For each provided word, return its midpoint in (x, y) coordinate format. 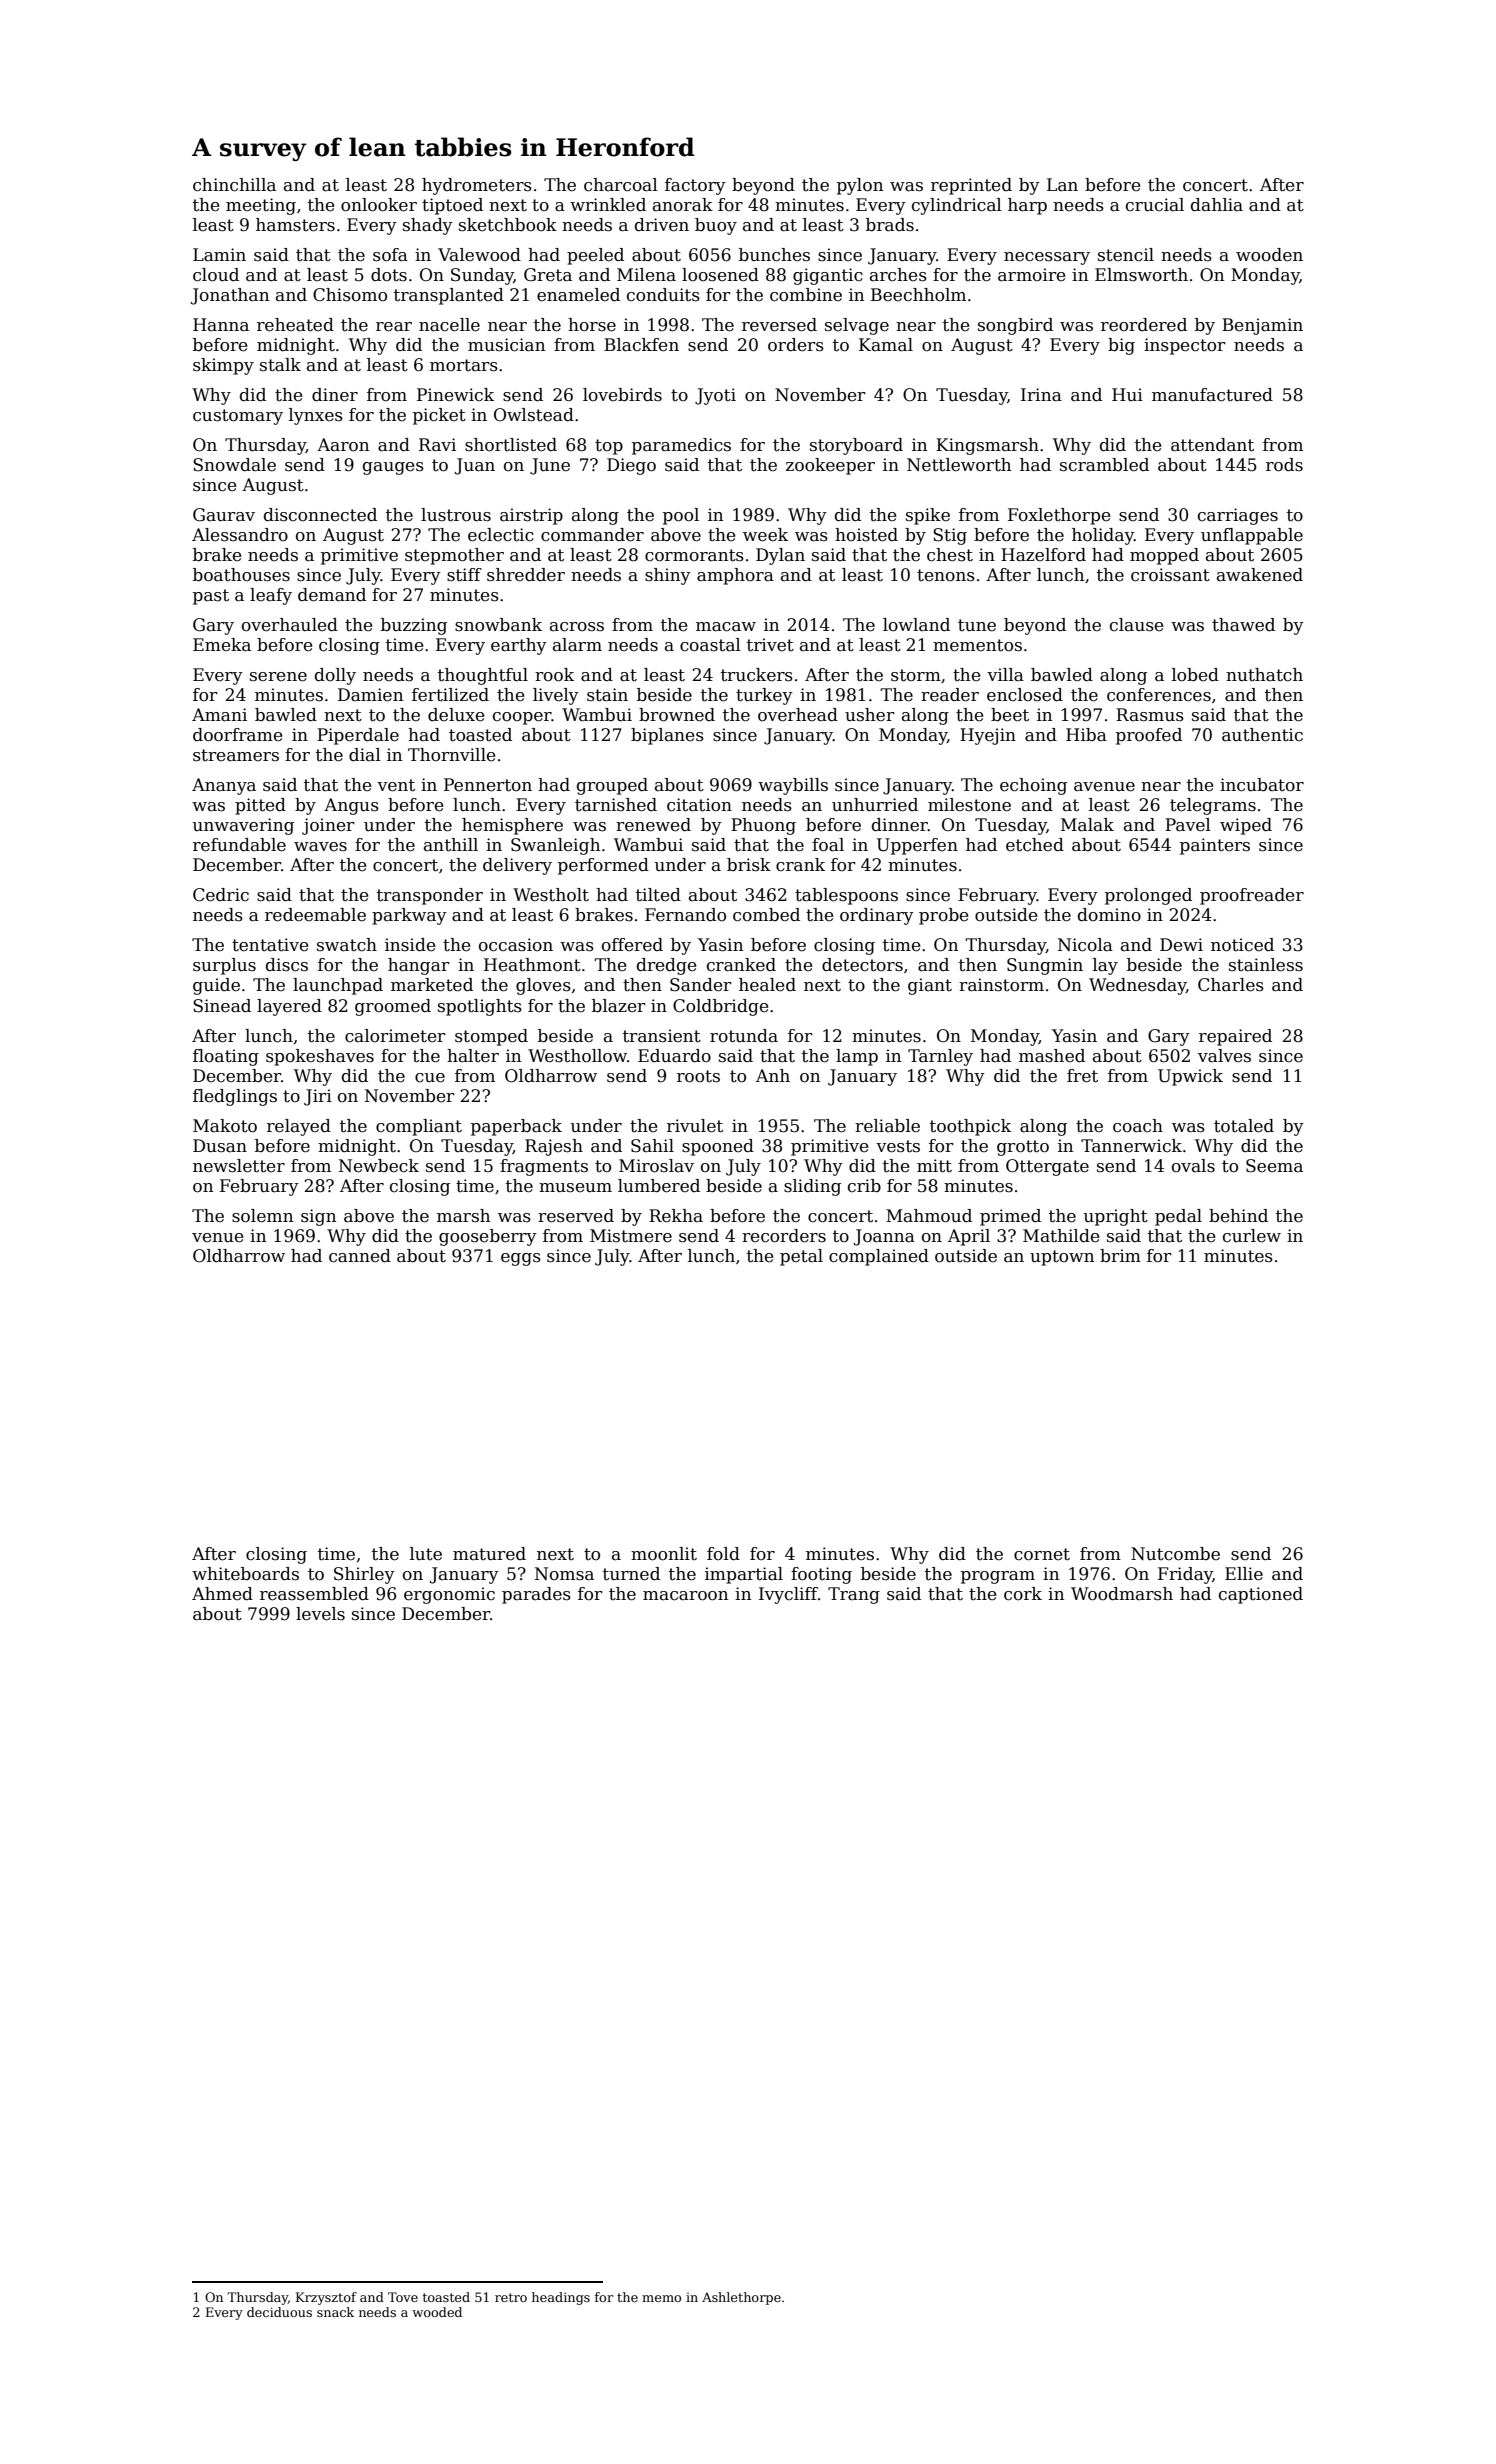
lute (426, 1554)
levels (320, 1614)
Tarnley (940, 1057)
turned (631, 1574)
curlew (1252, 1236)
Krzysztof (326, 2298)
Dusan (220, 1146)
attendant (1212, 445)
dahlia (1217, 205)
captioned (1261, 1595)
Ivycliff (788, 1595)
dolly (335, 676)
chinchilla (234, 185)
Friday (1185, 1575)
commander (592, 535)
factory (695, 186)
